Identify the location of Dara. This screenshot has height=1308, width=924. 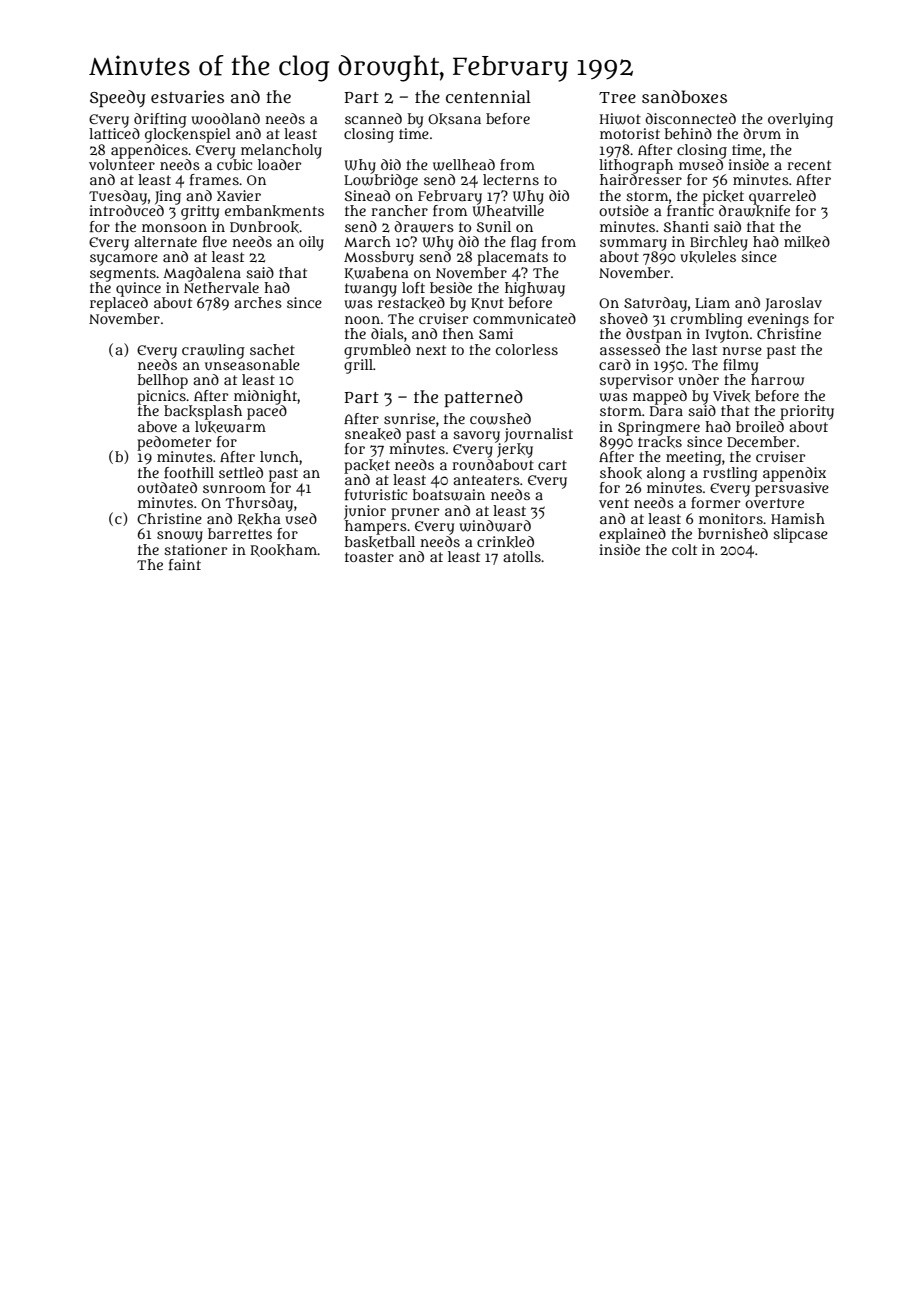
(666, 411).
